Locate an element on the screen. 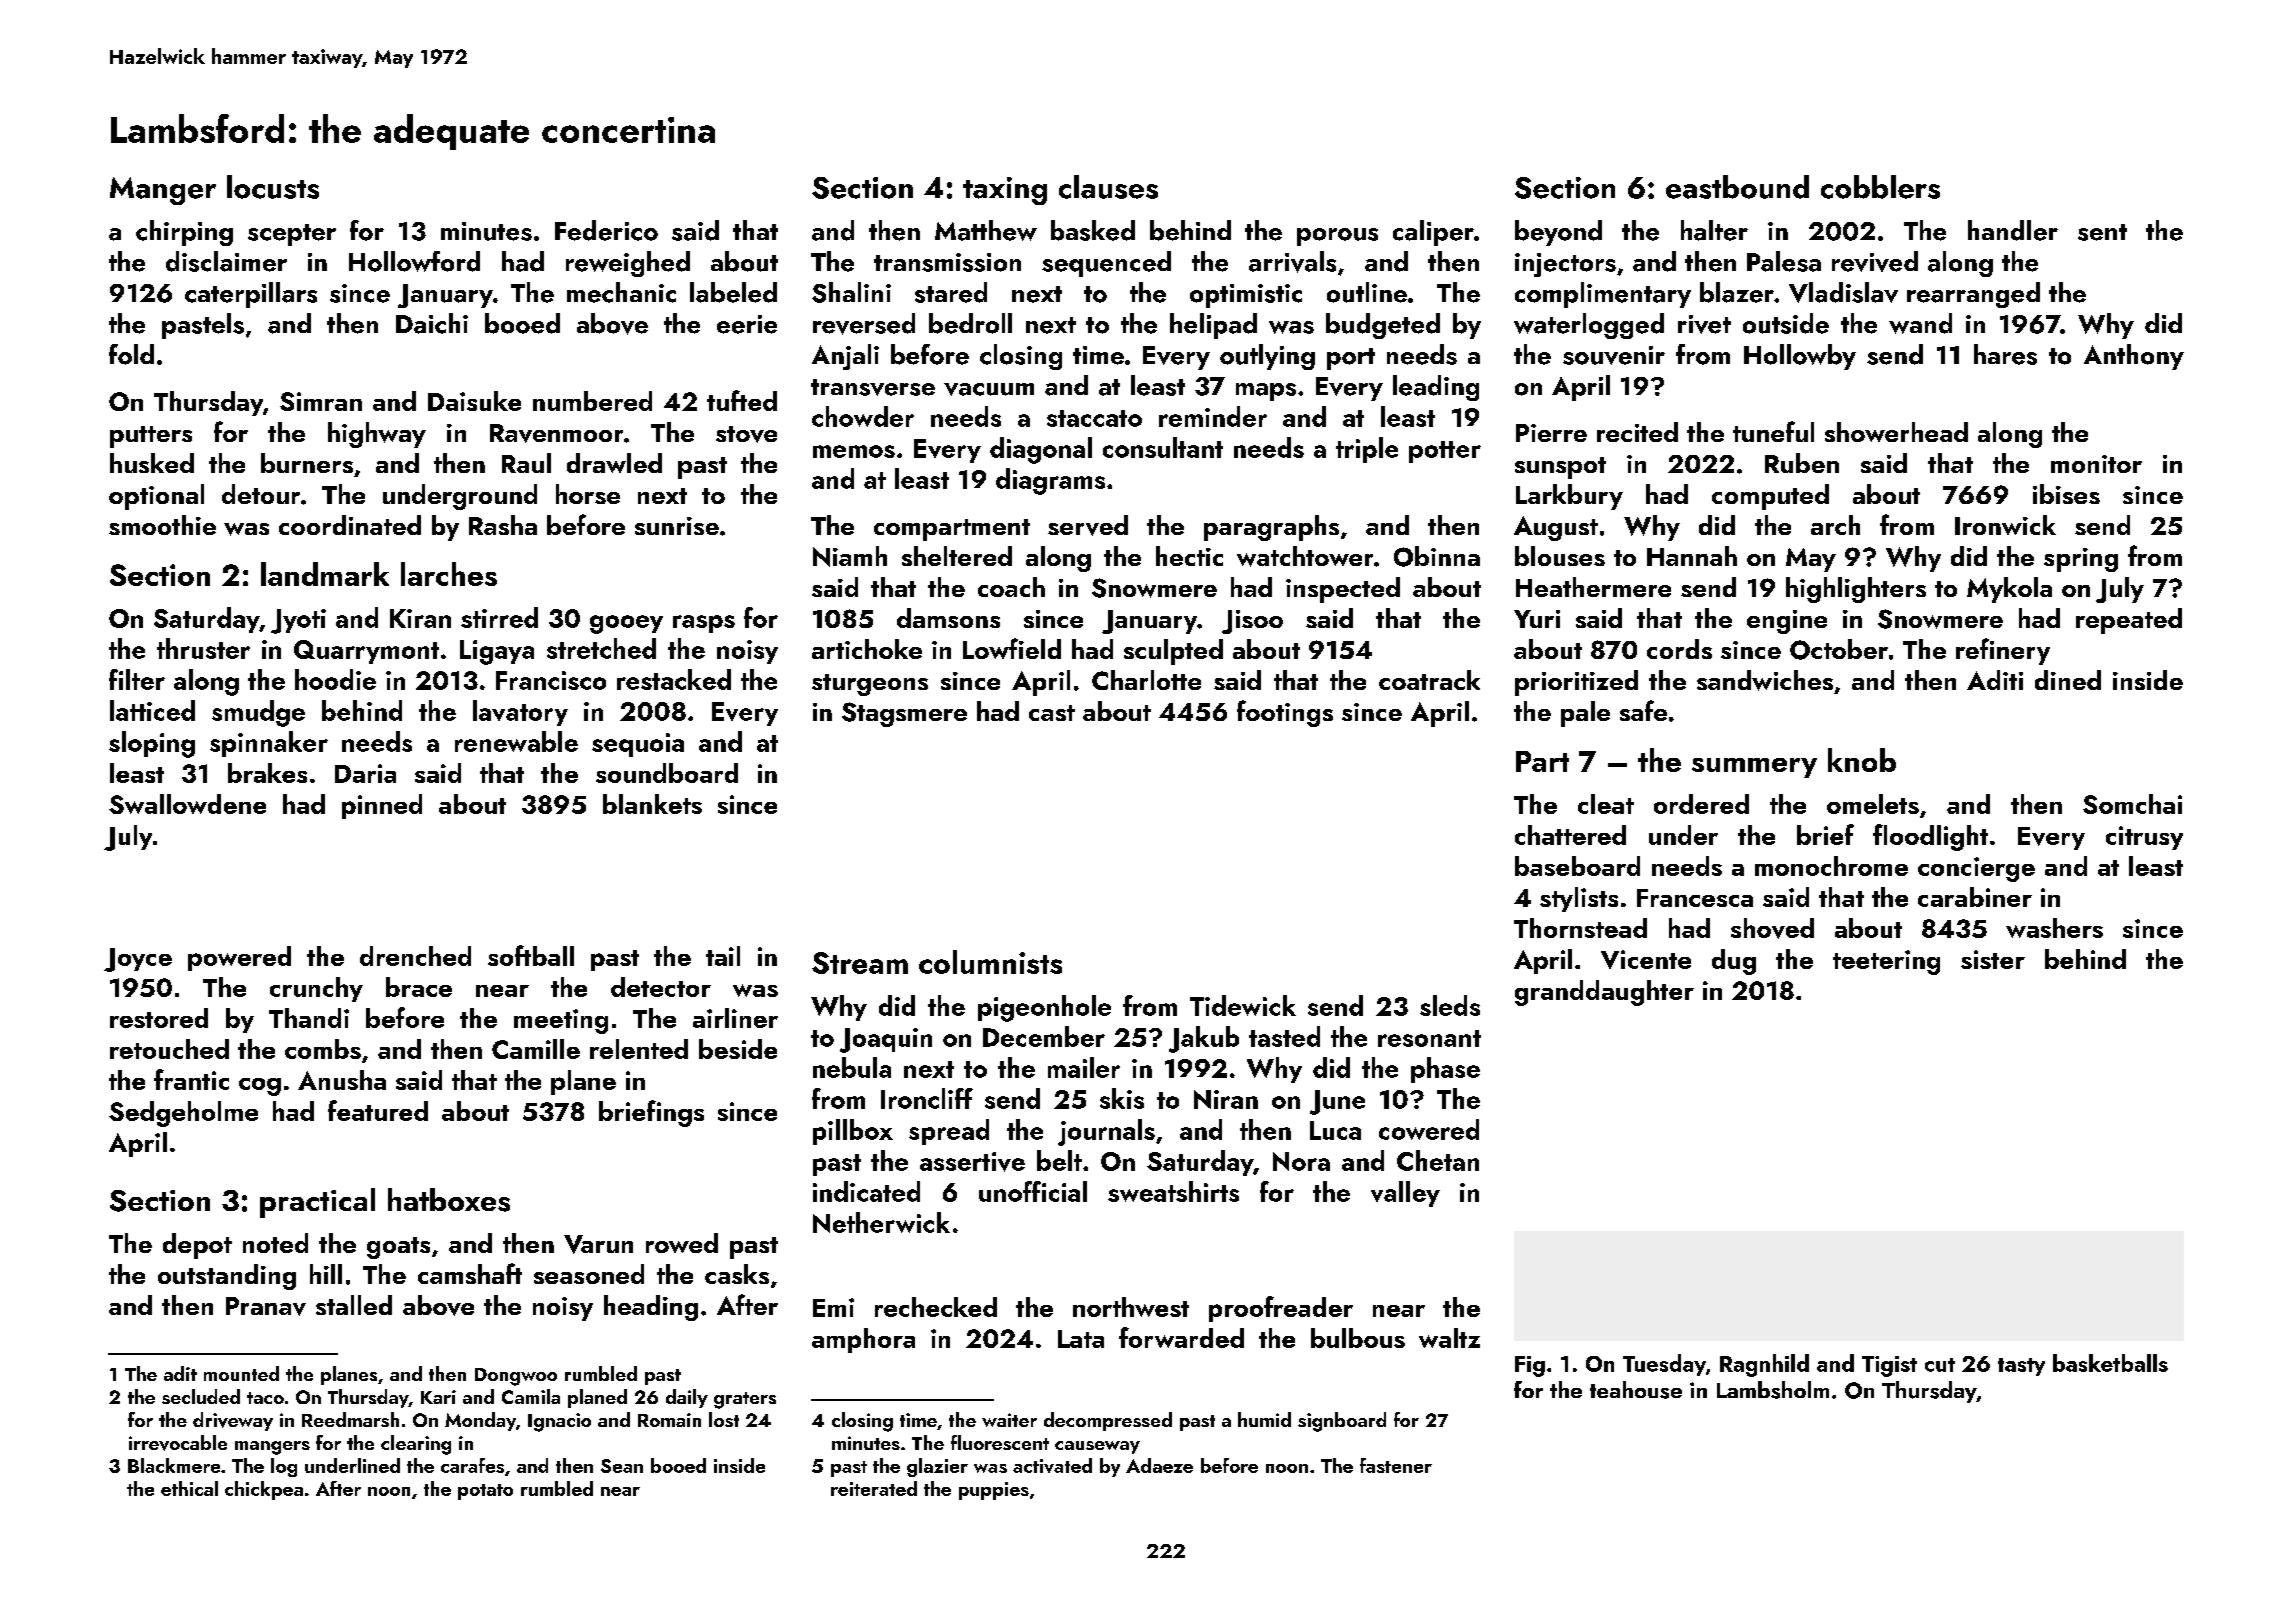 The height and width of the screenshot is (1620, 2292). footings is located at coordinates (1285, 713).
